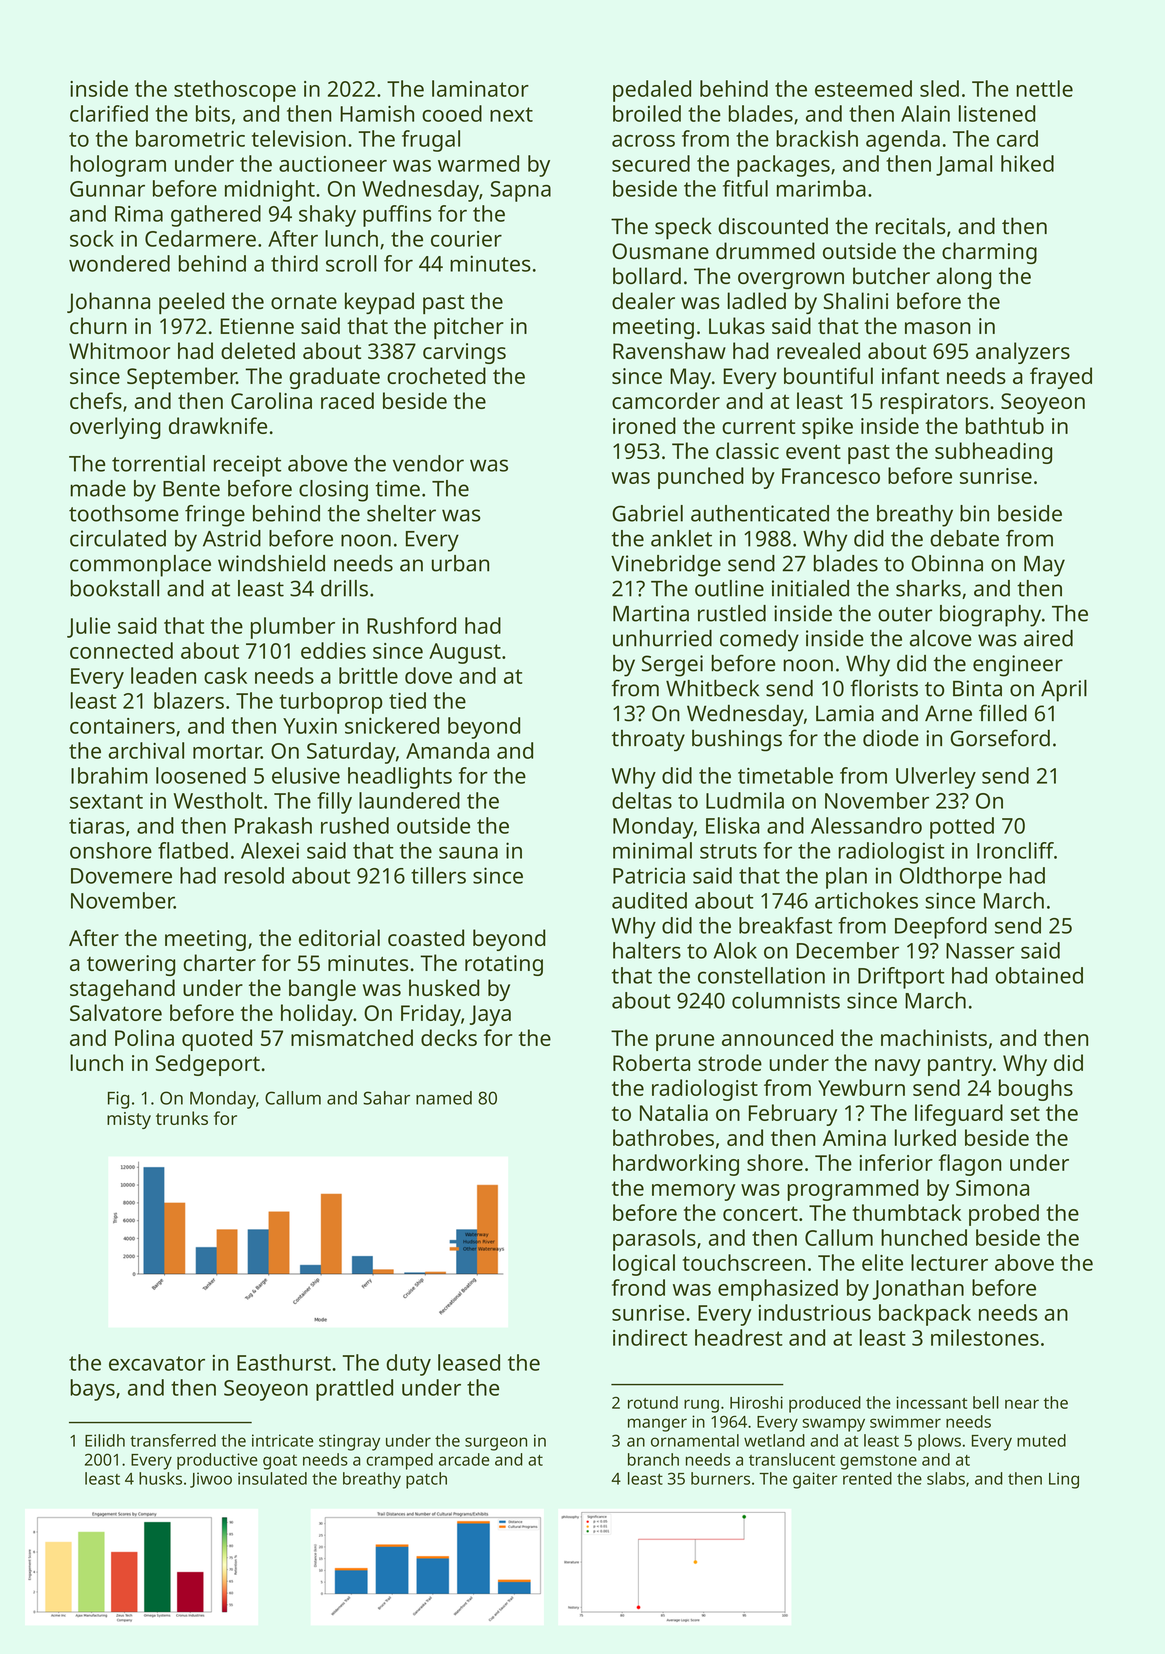  Describe the element at coordinates (157, 1363) in the screenshot. I see `excavator` at that location.
